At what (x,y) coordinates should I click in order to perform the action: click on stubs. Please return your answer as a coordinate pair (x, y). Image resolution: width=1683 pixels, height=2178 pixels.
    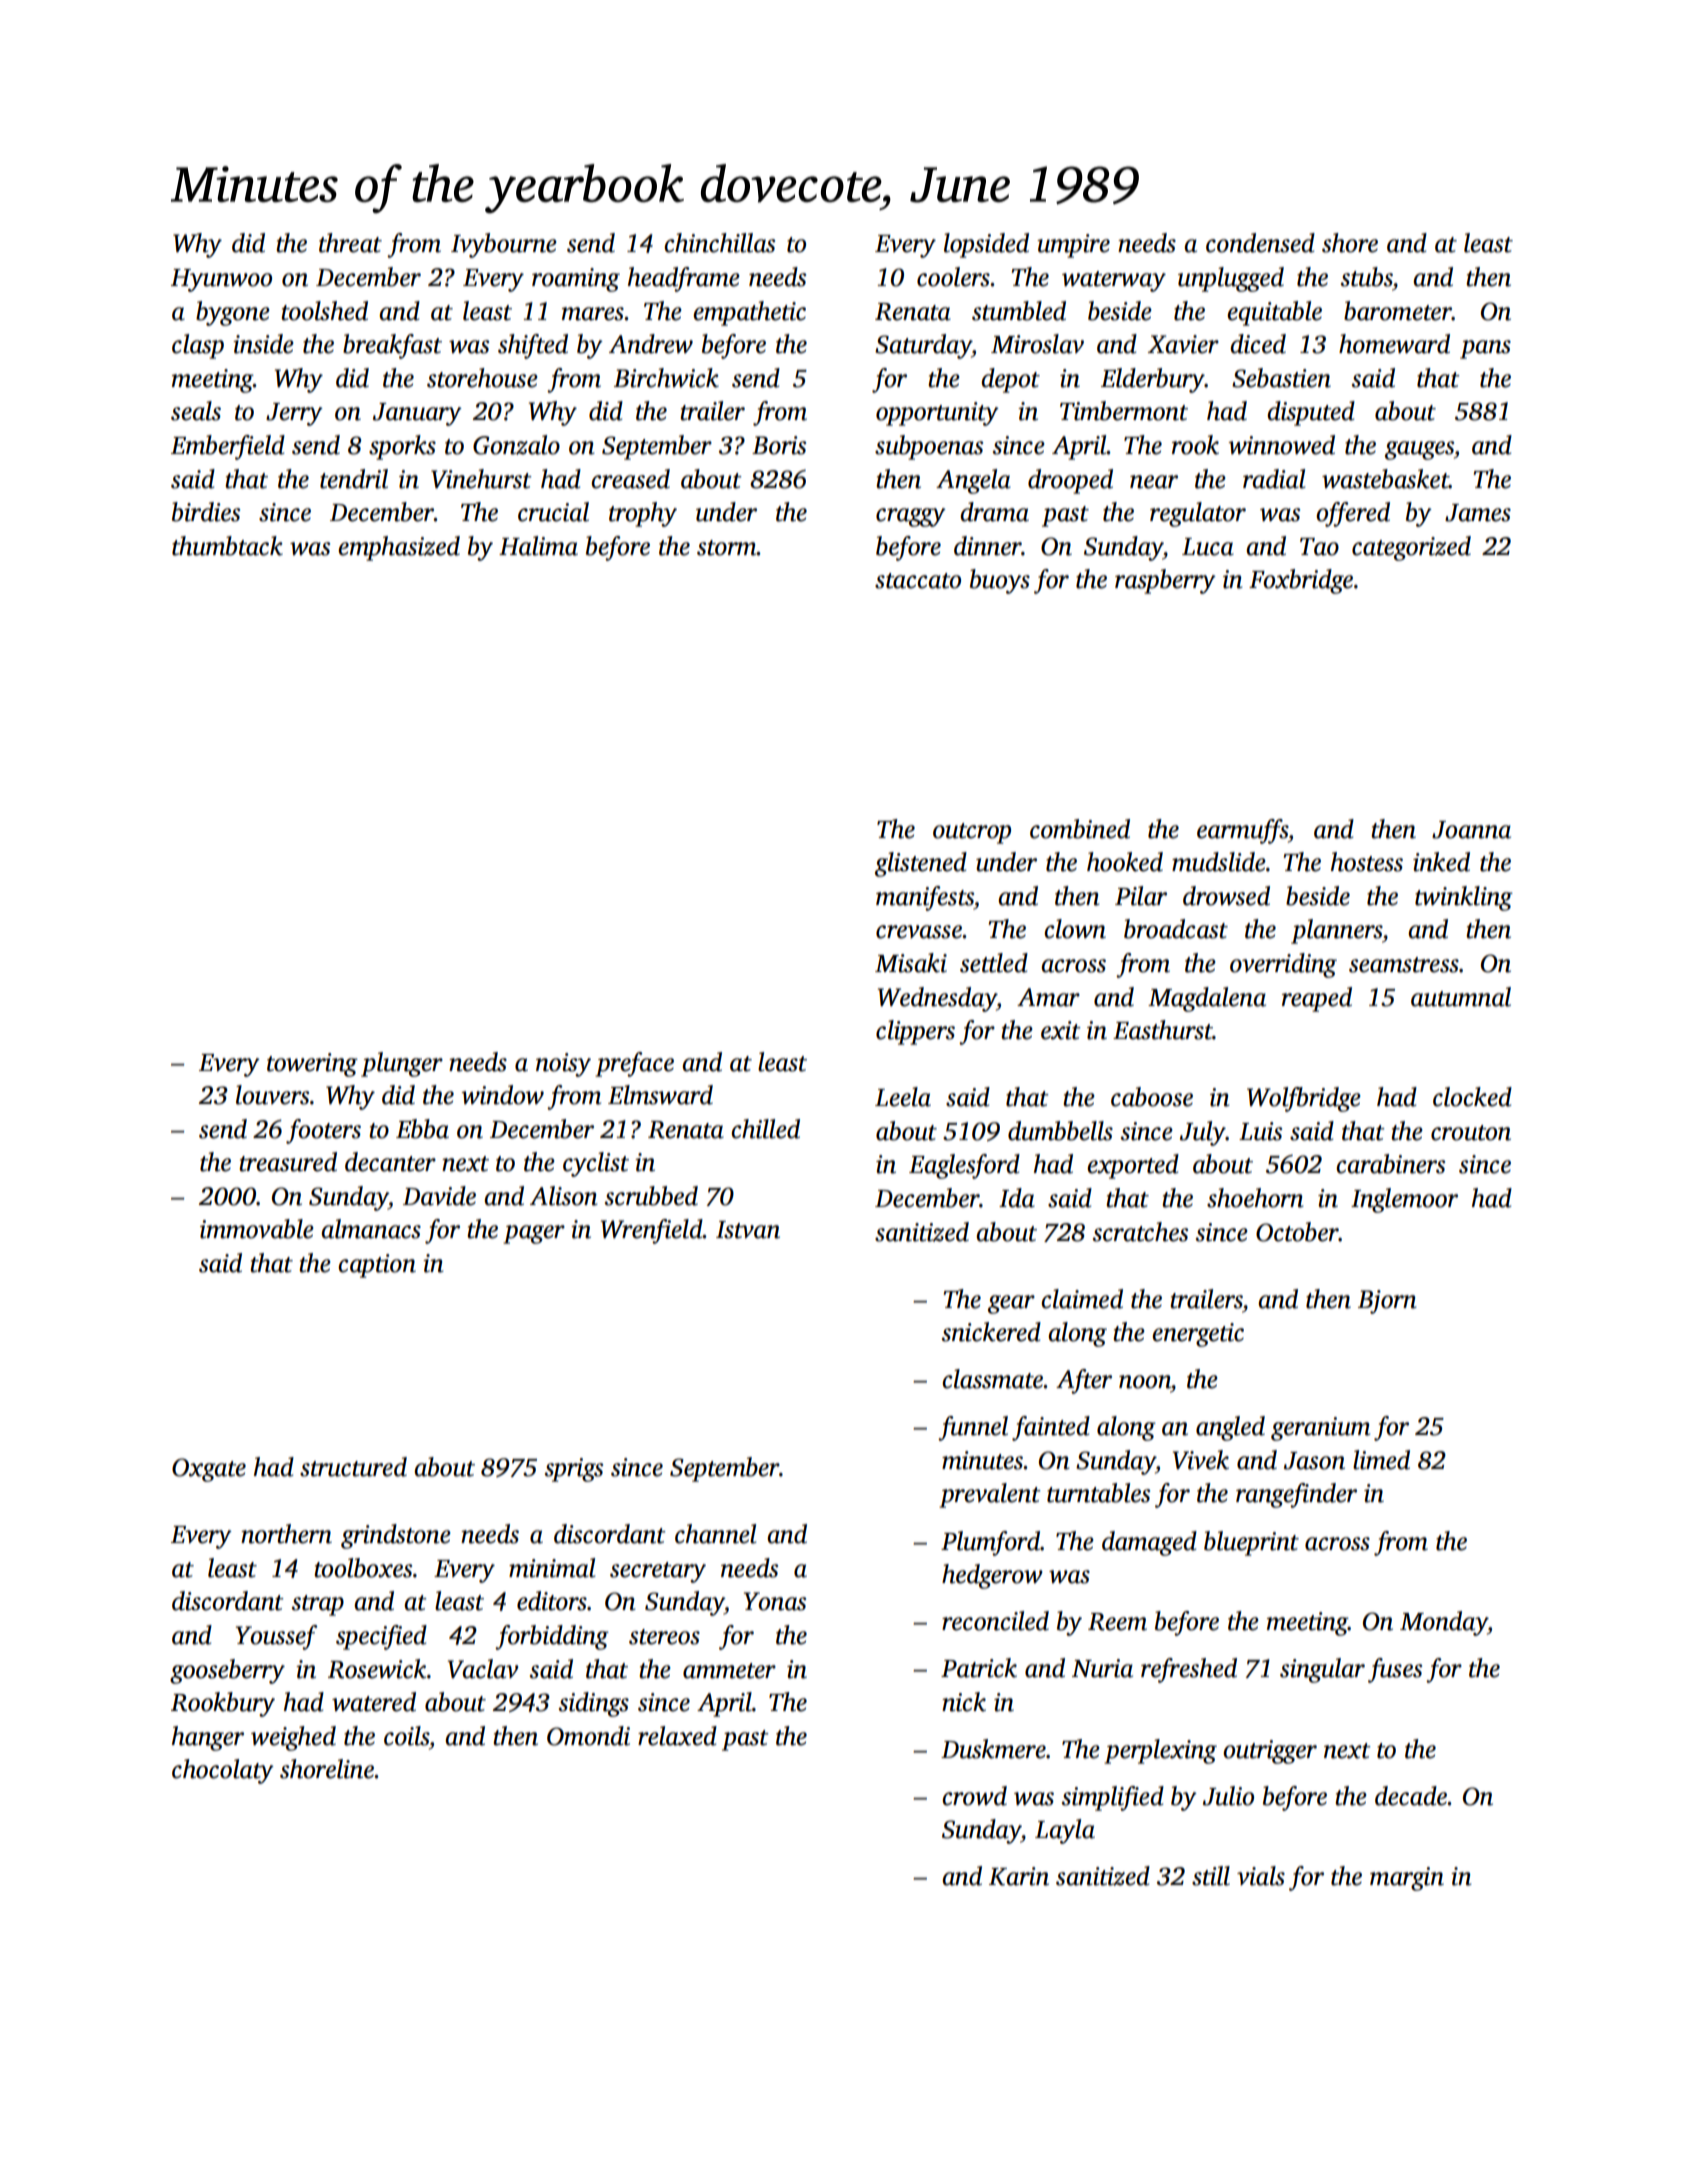
    Looking at the image, I should click on (1367, 277).
